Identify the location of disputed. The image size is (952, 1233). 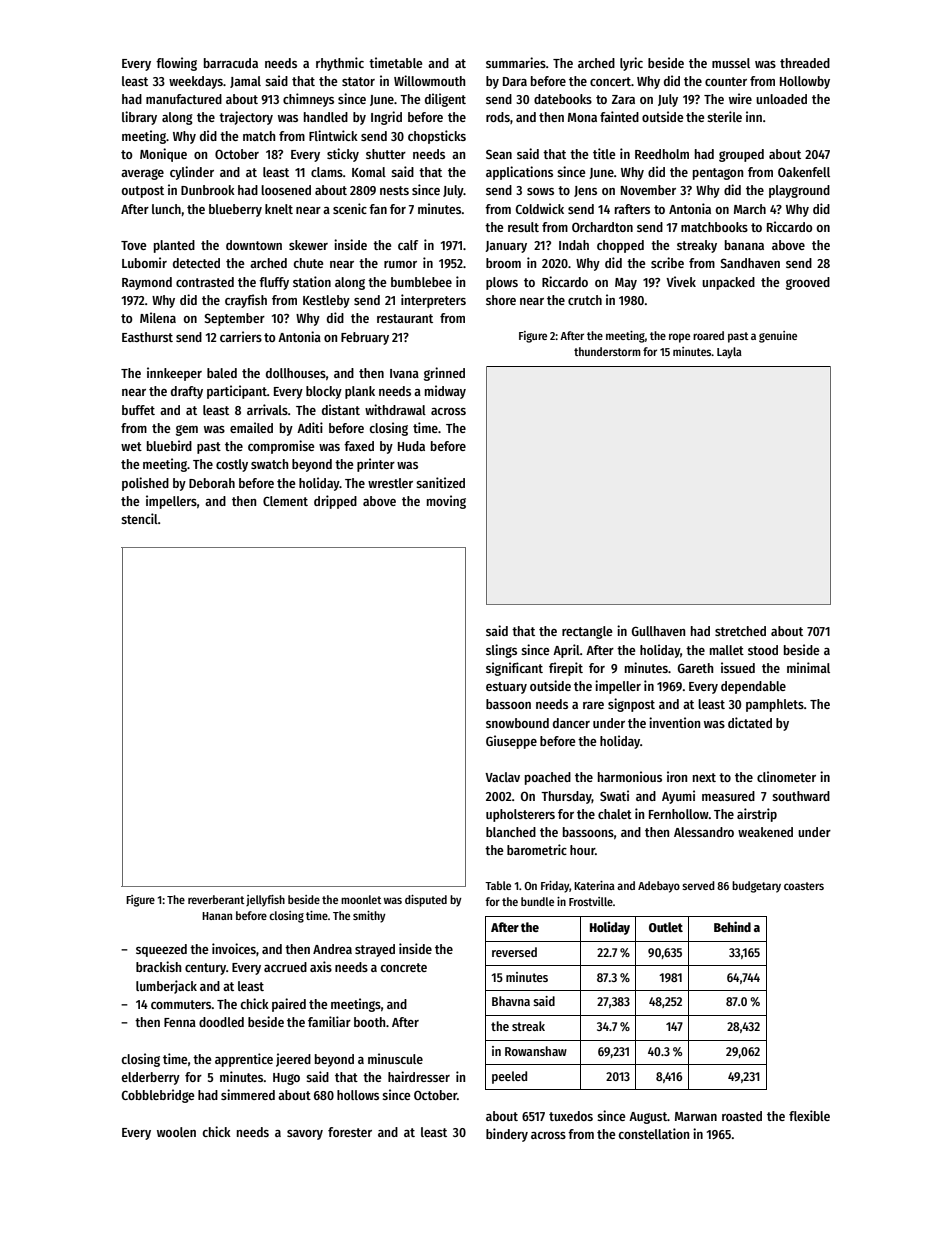
(426, 901).
